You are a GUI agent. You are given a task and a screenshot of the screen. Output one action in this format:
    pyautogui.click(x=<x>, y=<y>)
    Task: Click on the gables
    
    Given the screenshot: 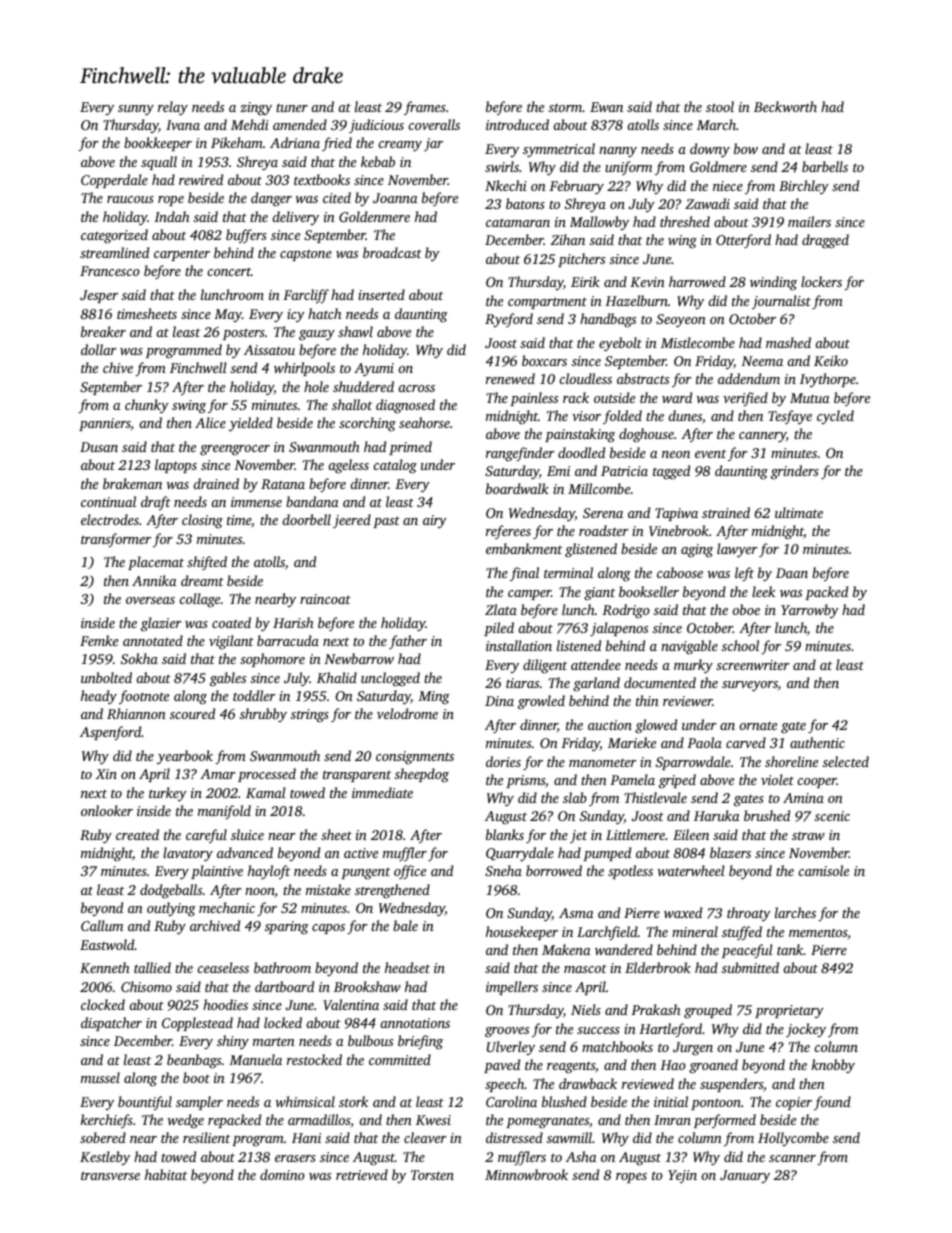 What is the action you would take?
    pyautogui.click(x=228, y=679)
